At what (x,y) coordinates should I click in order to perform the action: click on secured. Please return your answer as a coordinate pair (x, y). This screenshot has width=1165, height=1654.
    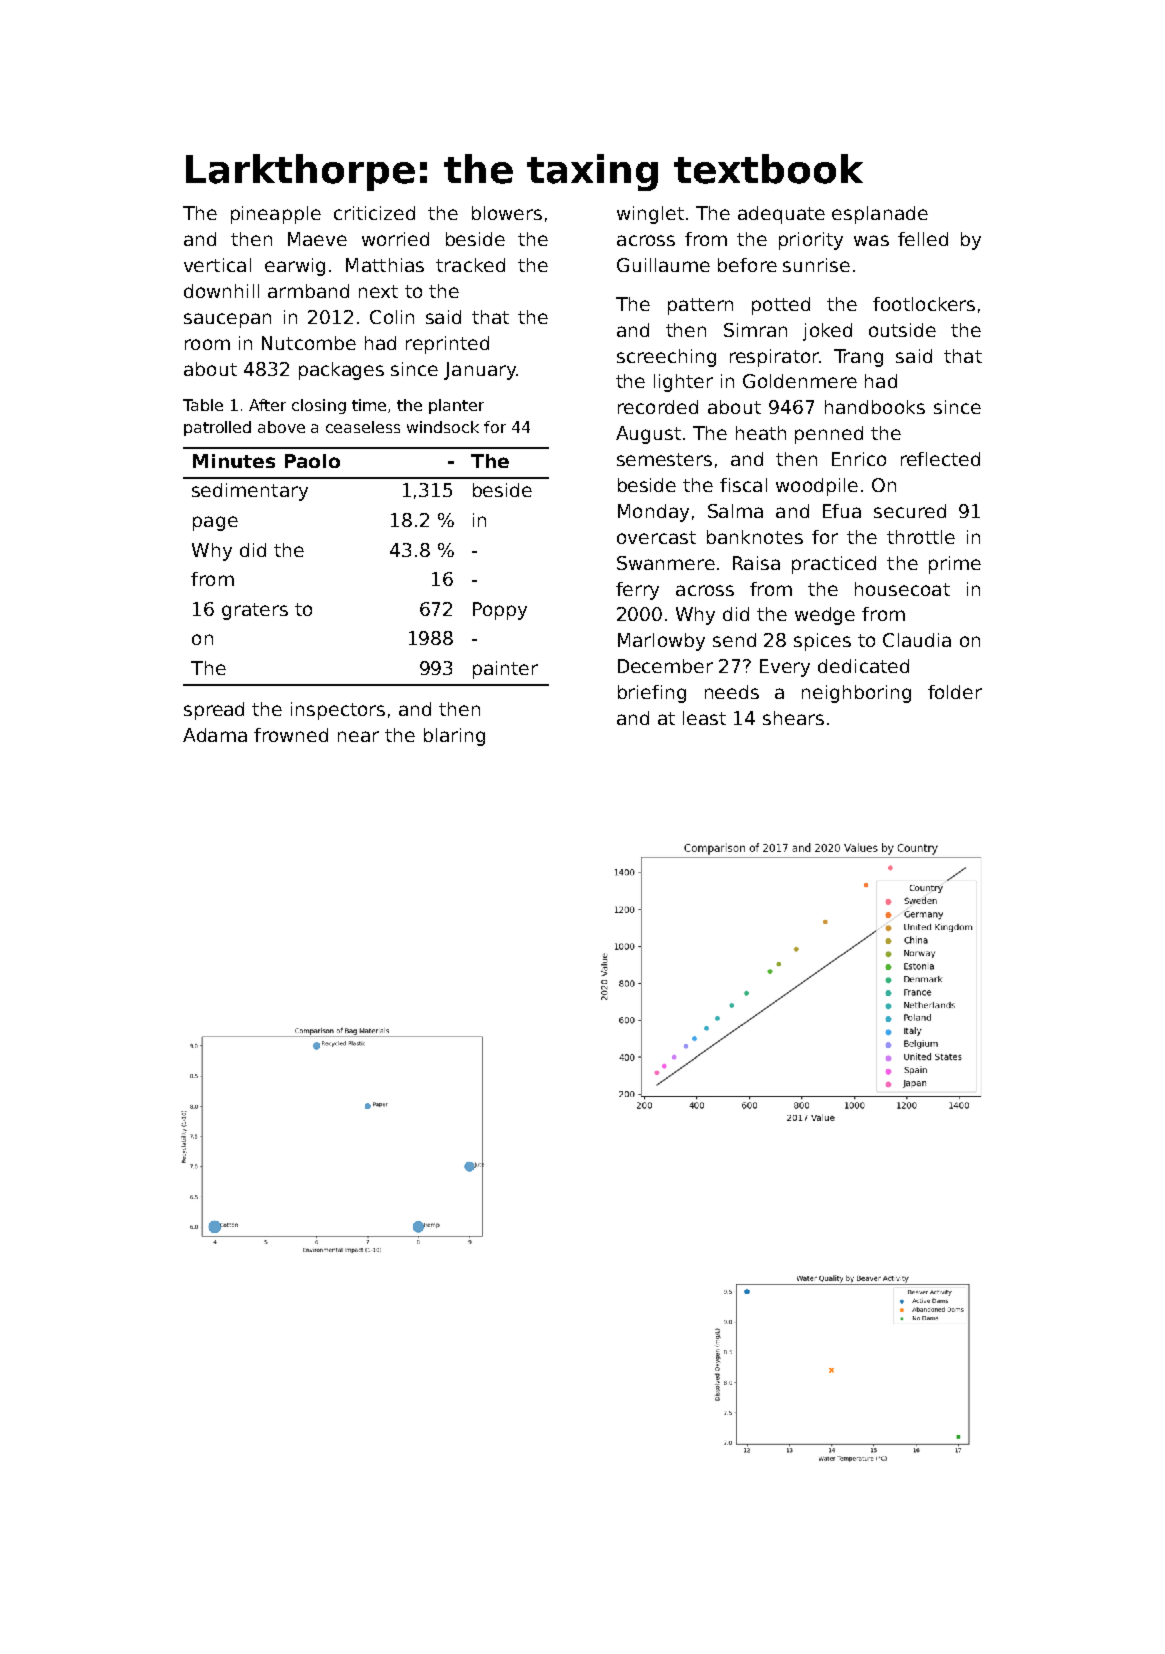
    Looking at the image, I should click on (910, 511).
